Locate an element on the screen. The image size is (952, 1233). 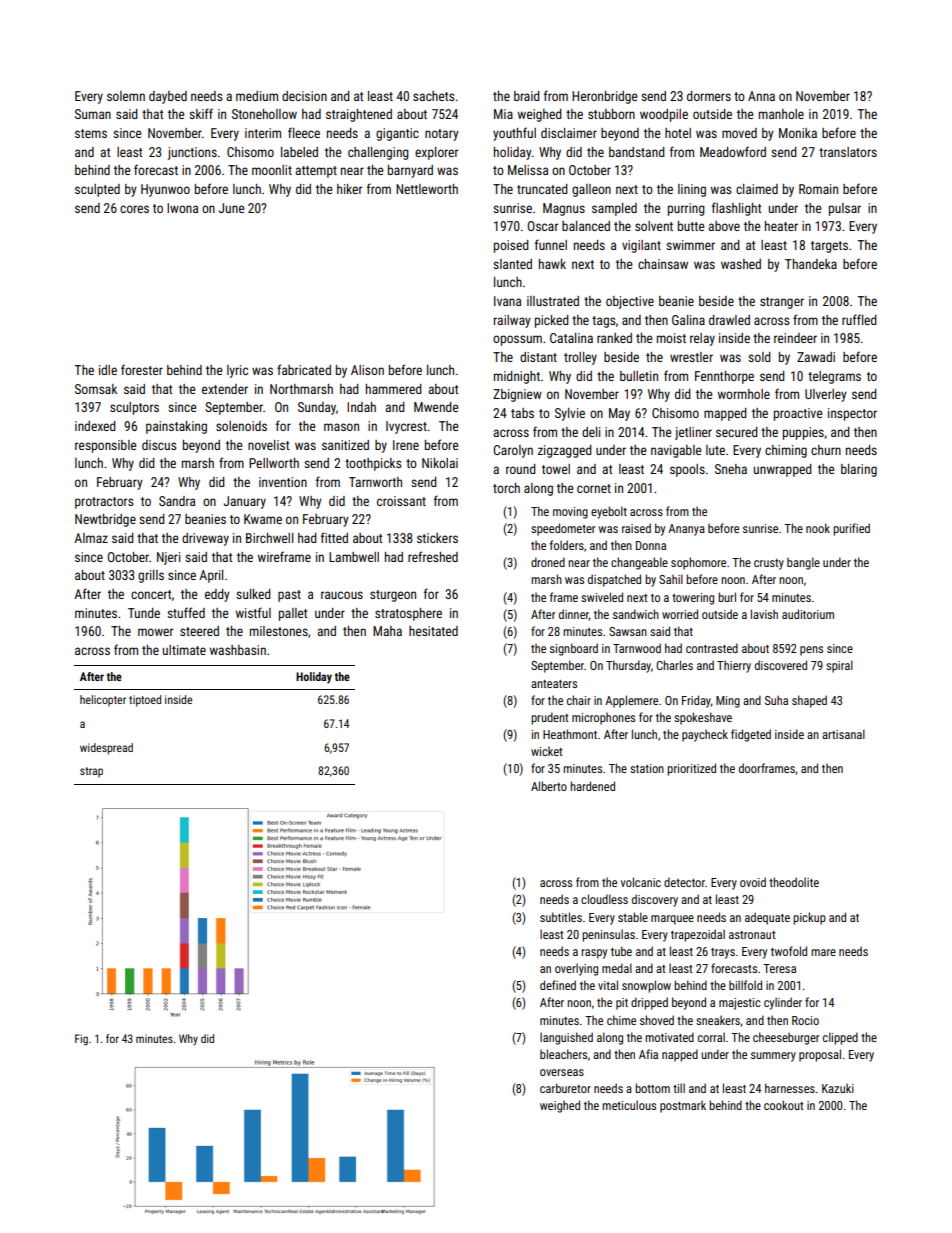
languished is located at coordinates (566, 1038).
